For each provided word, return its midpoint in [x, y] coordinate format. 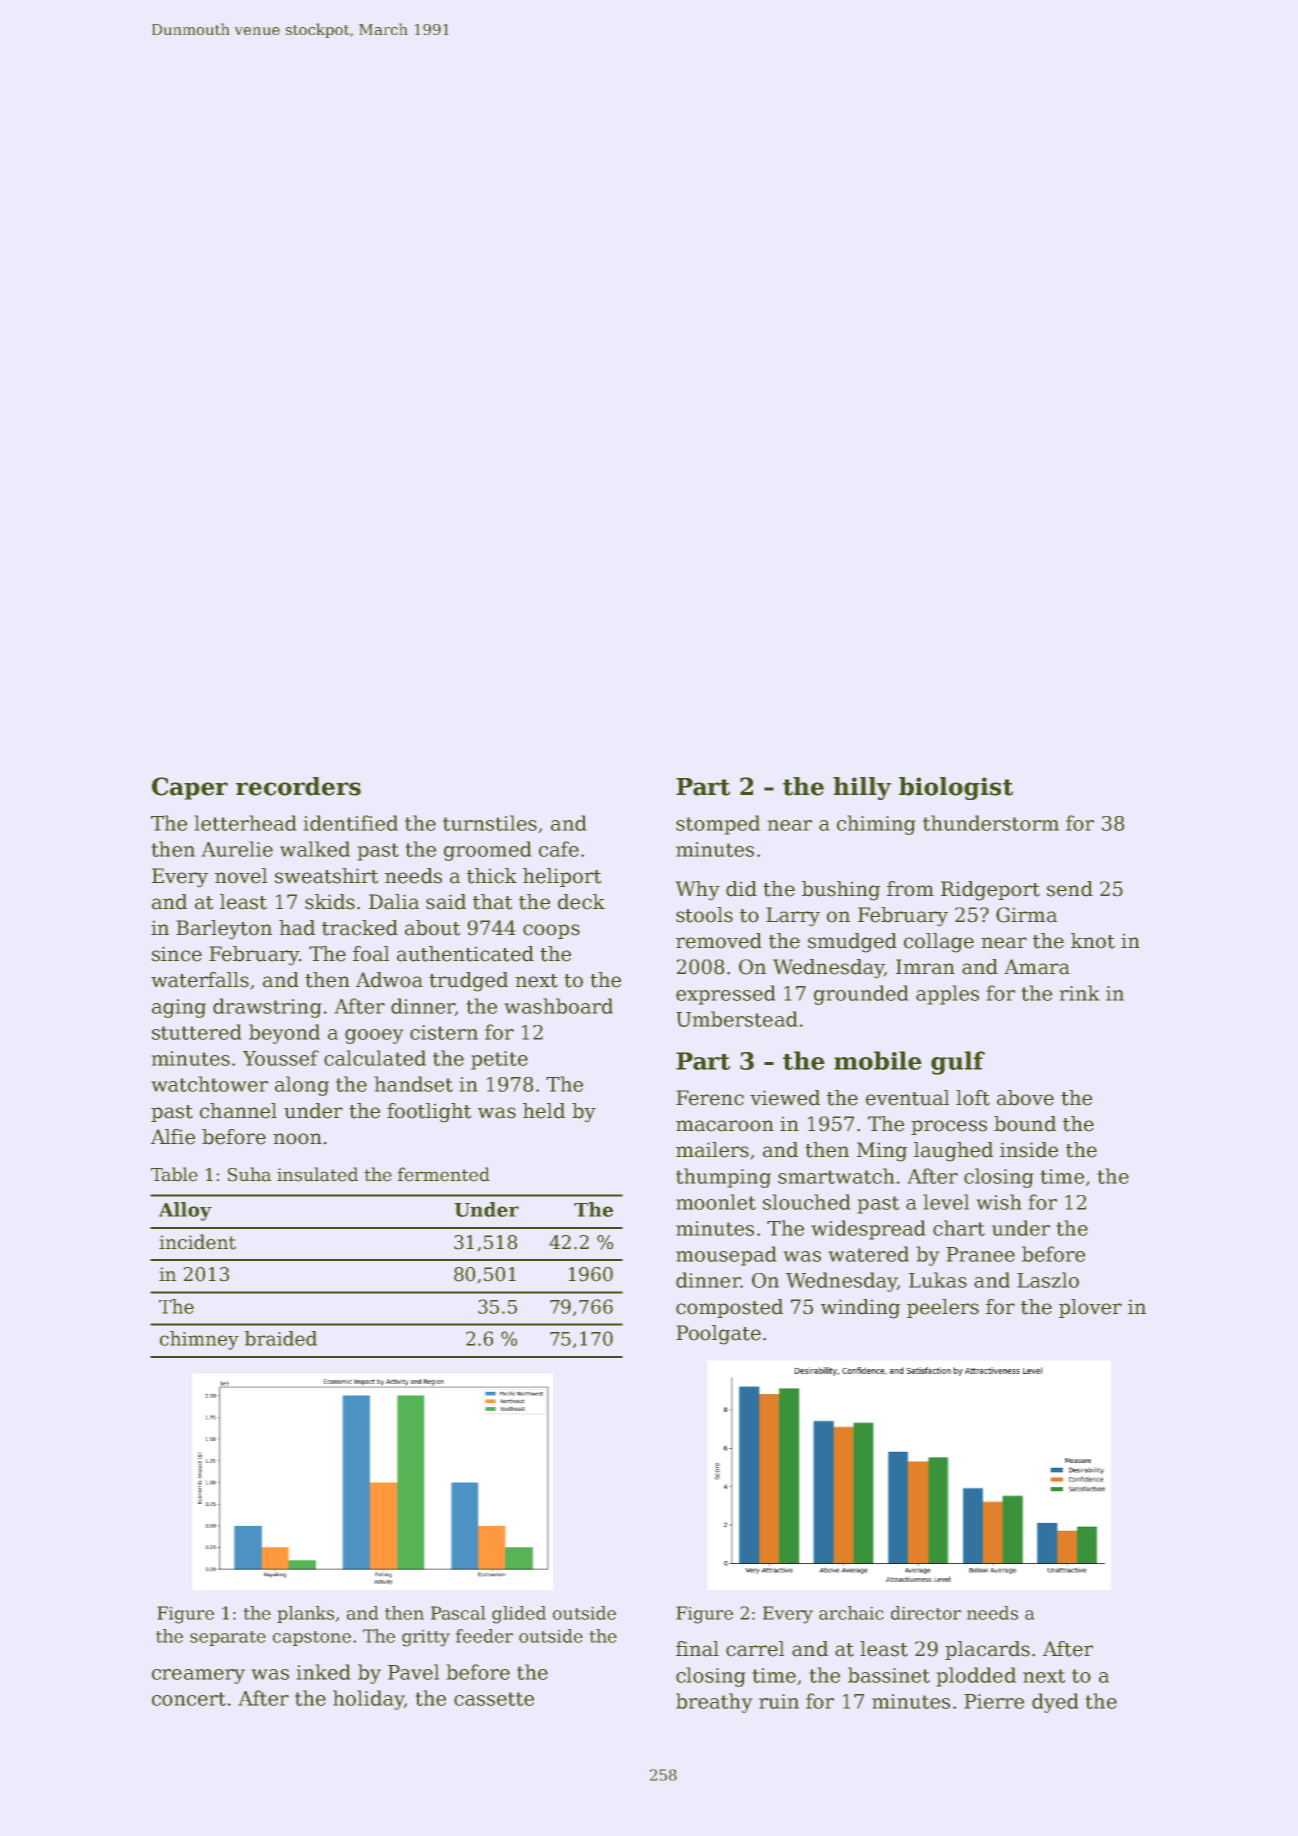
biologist [956, 788]
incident [197, 1242]
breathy [714, 1703]
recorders [298, 786]
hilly [862, 788]
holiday [368, 1700]
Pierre [994, 1701]
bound [1025, 1124]
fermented [444, 1174]
